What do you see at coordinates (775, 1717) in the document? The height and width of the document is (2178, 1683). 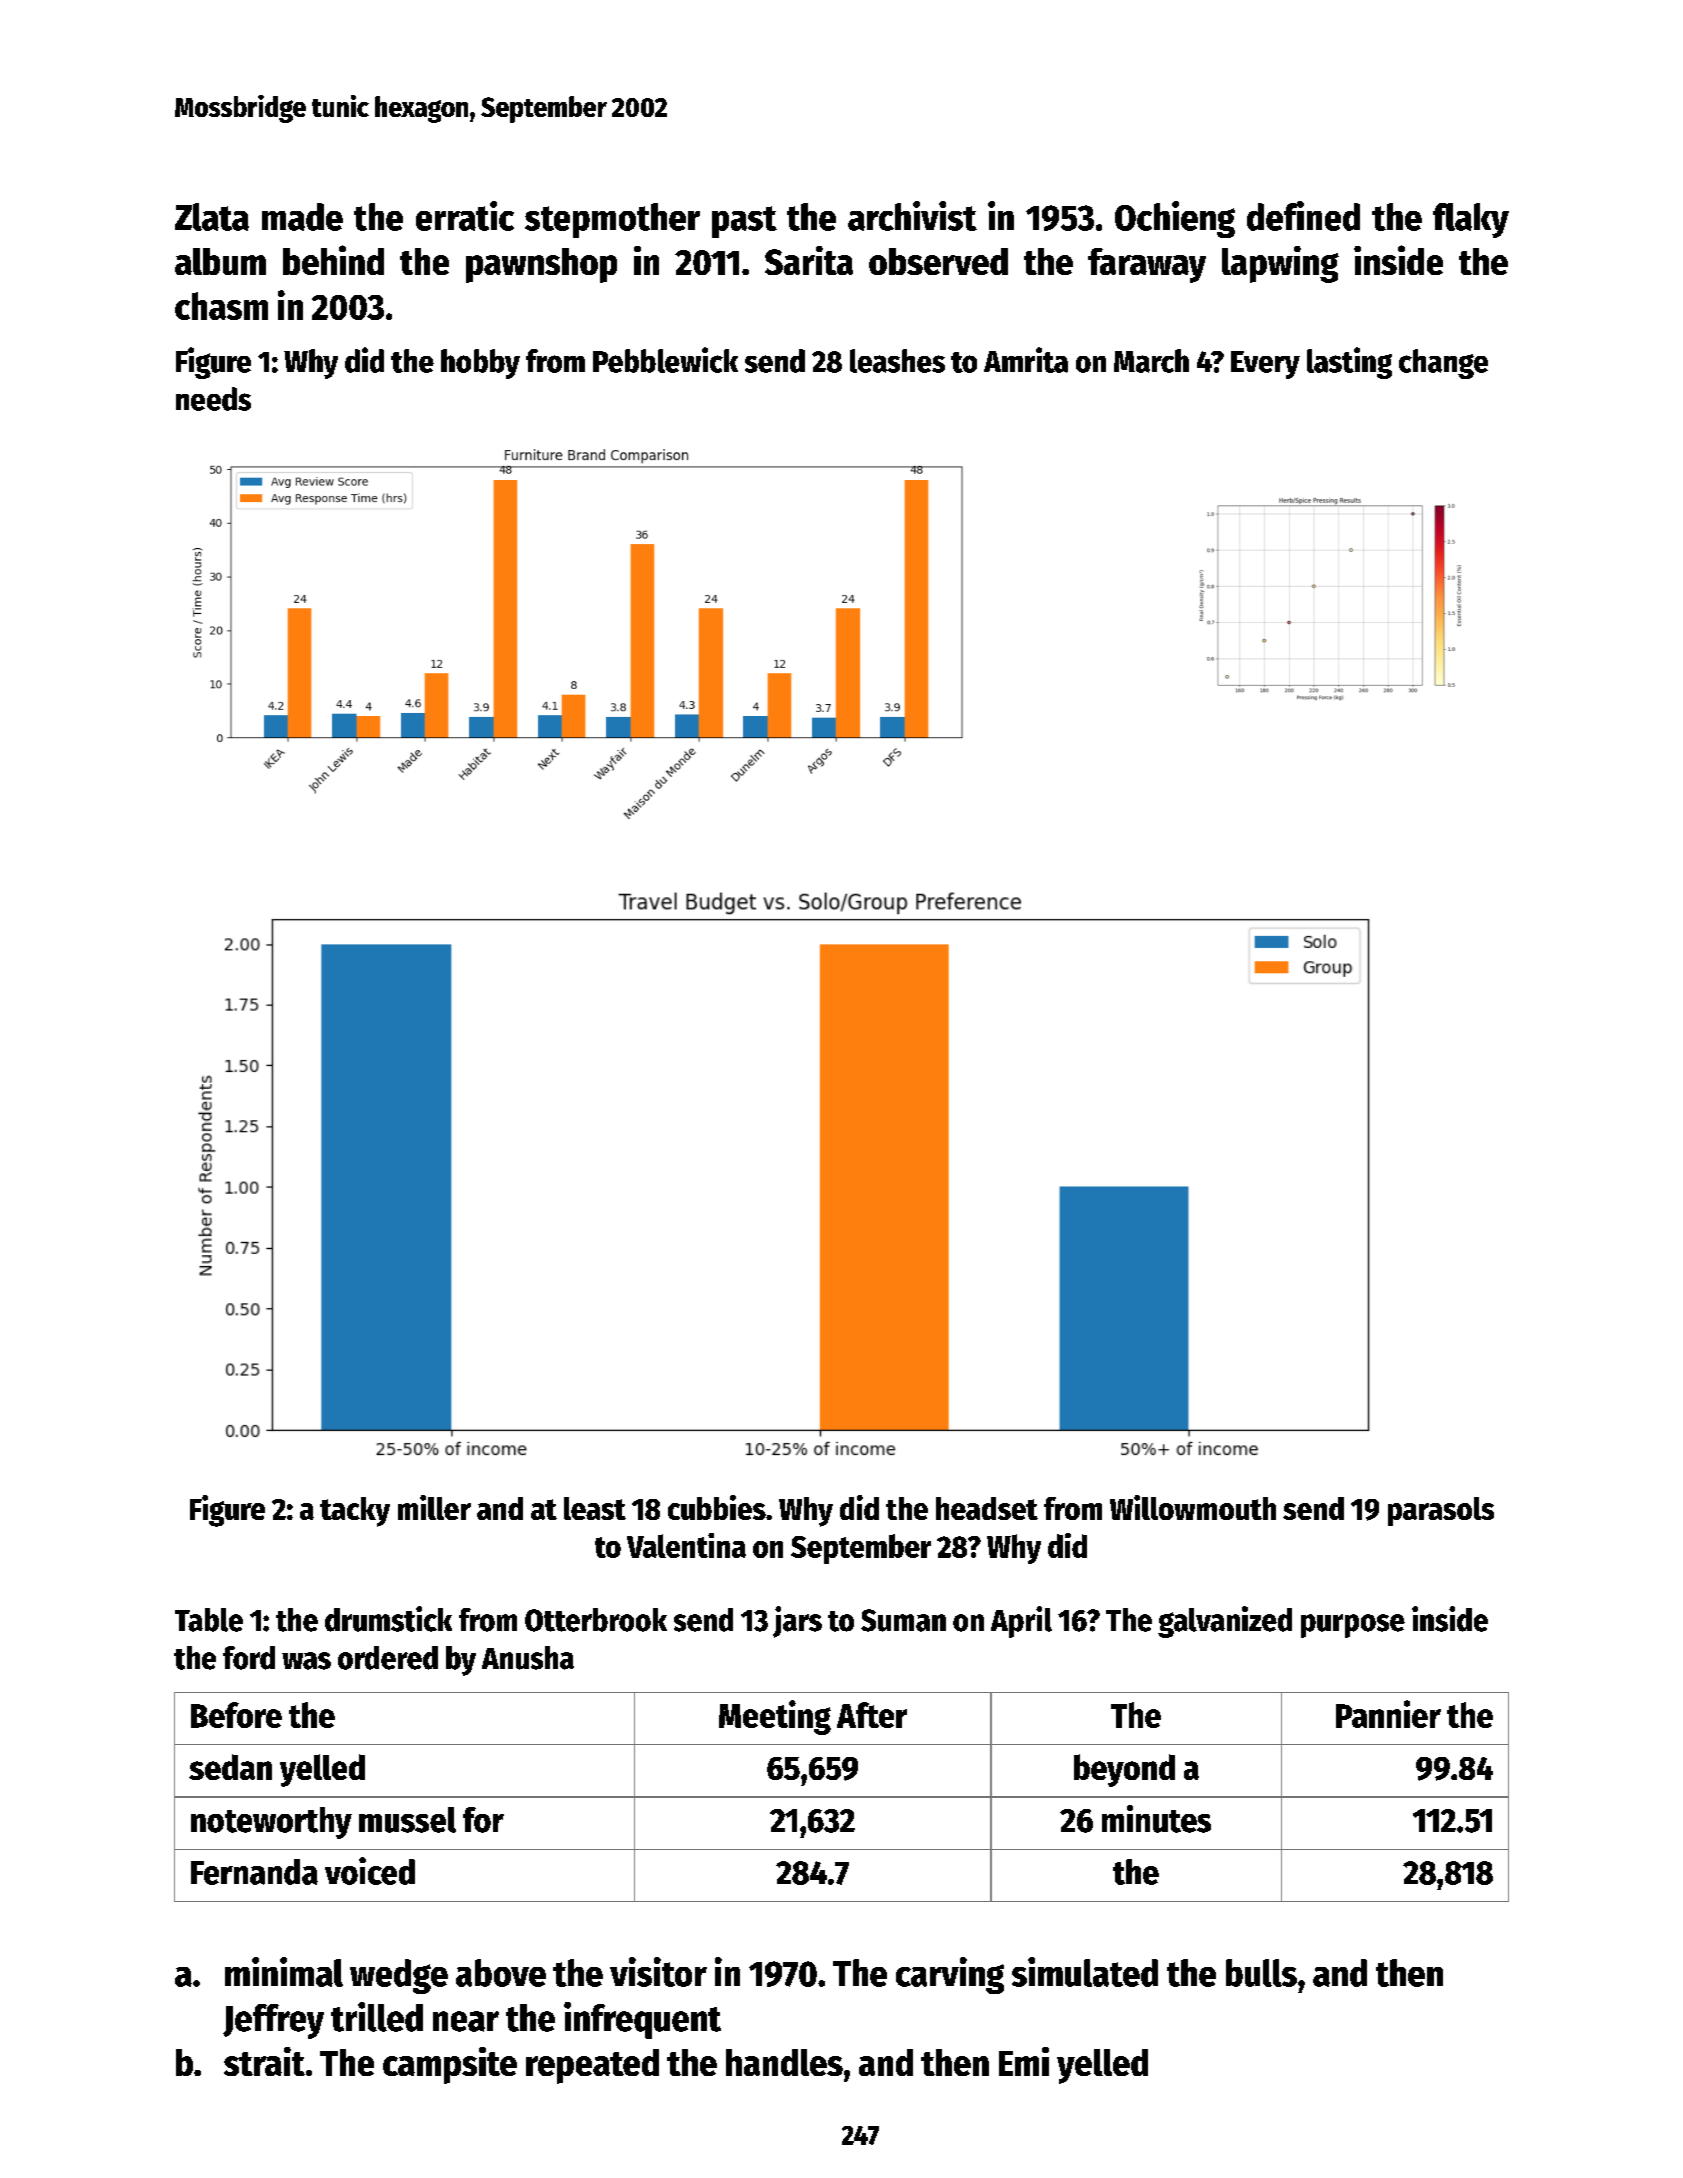 I see `Meeting` at bounding box center [775, 1717].
